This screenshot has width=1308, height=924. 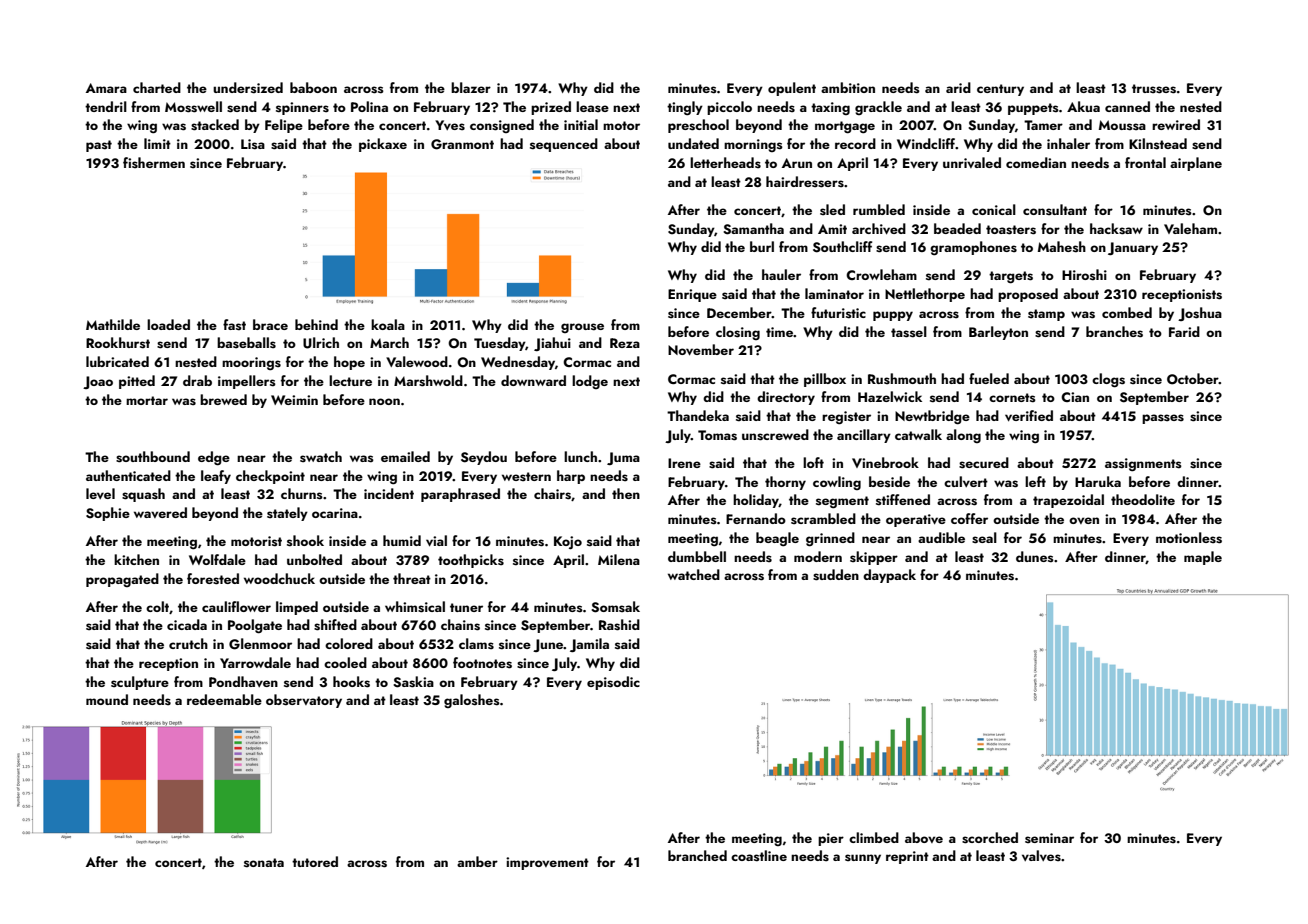 What do you see at coordinates (106, 88) in the screenshot?
I see `Amara` at bounding box center [106, 88].
